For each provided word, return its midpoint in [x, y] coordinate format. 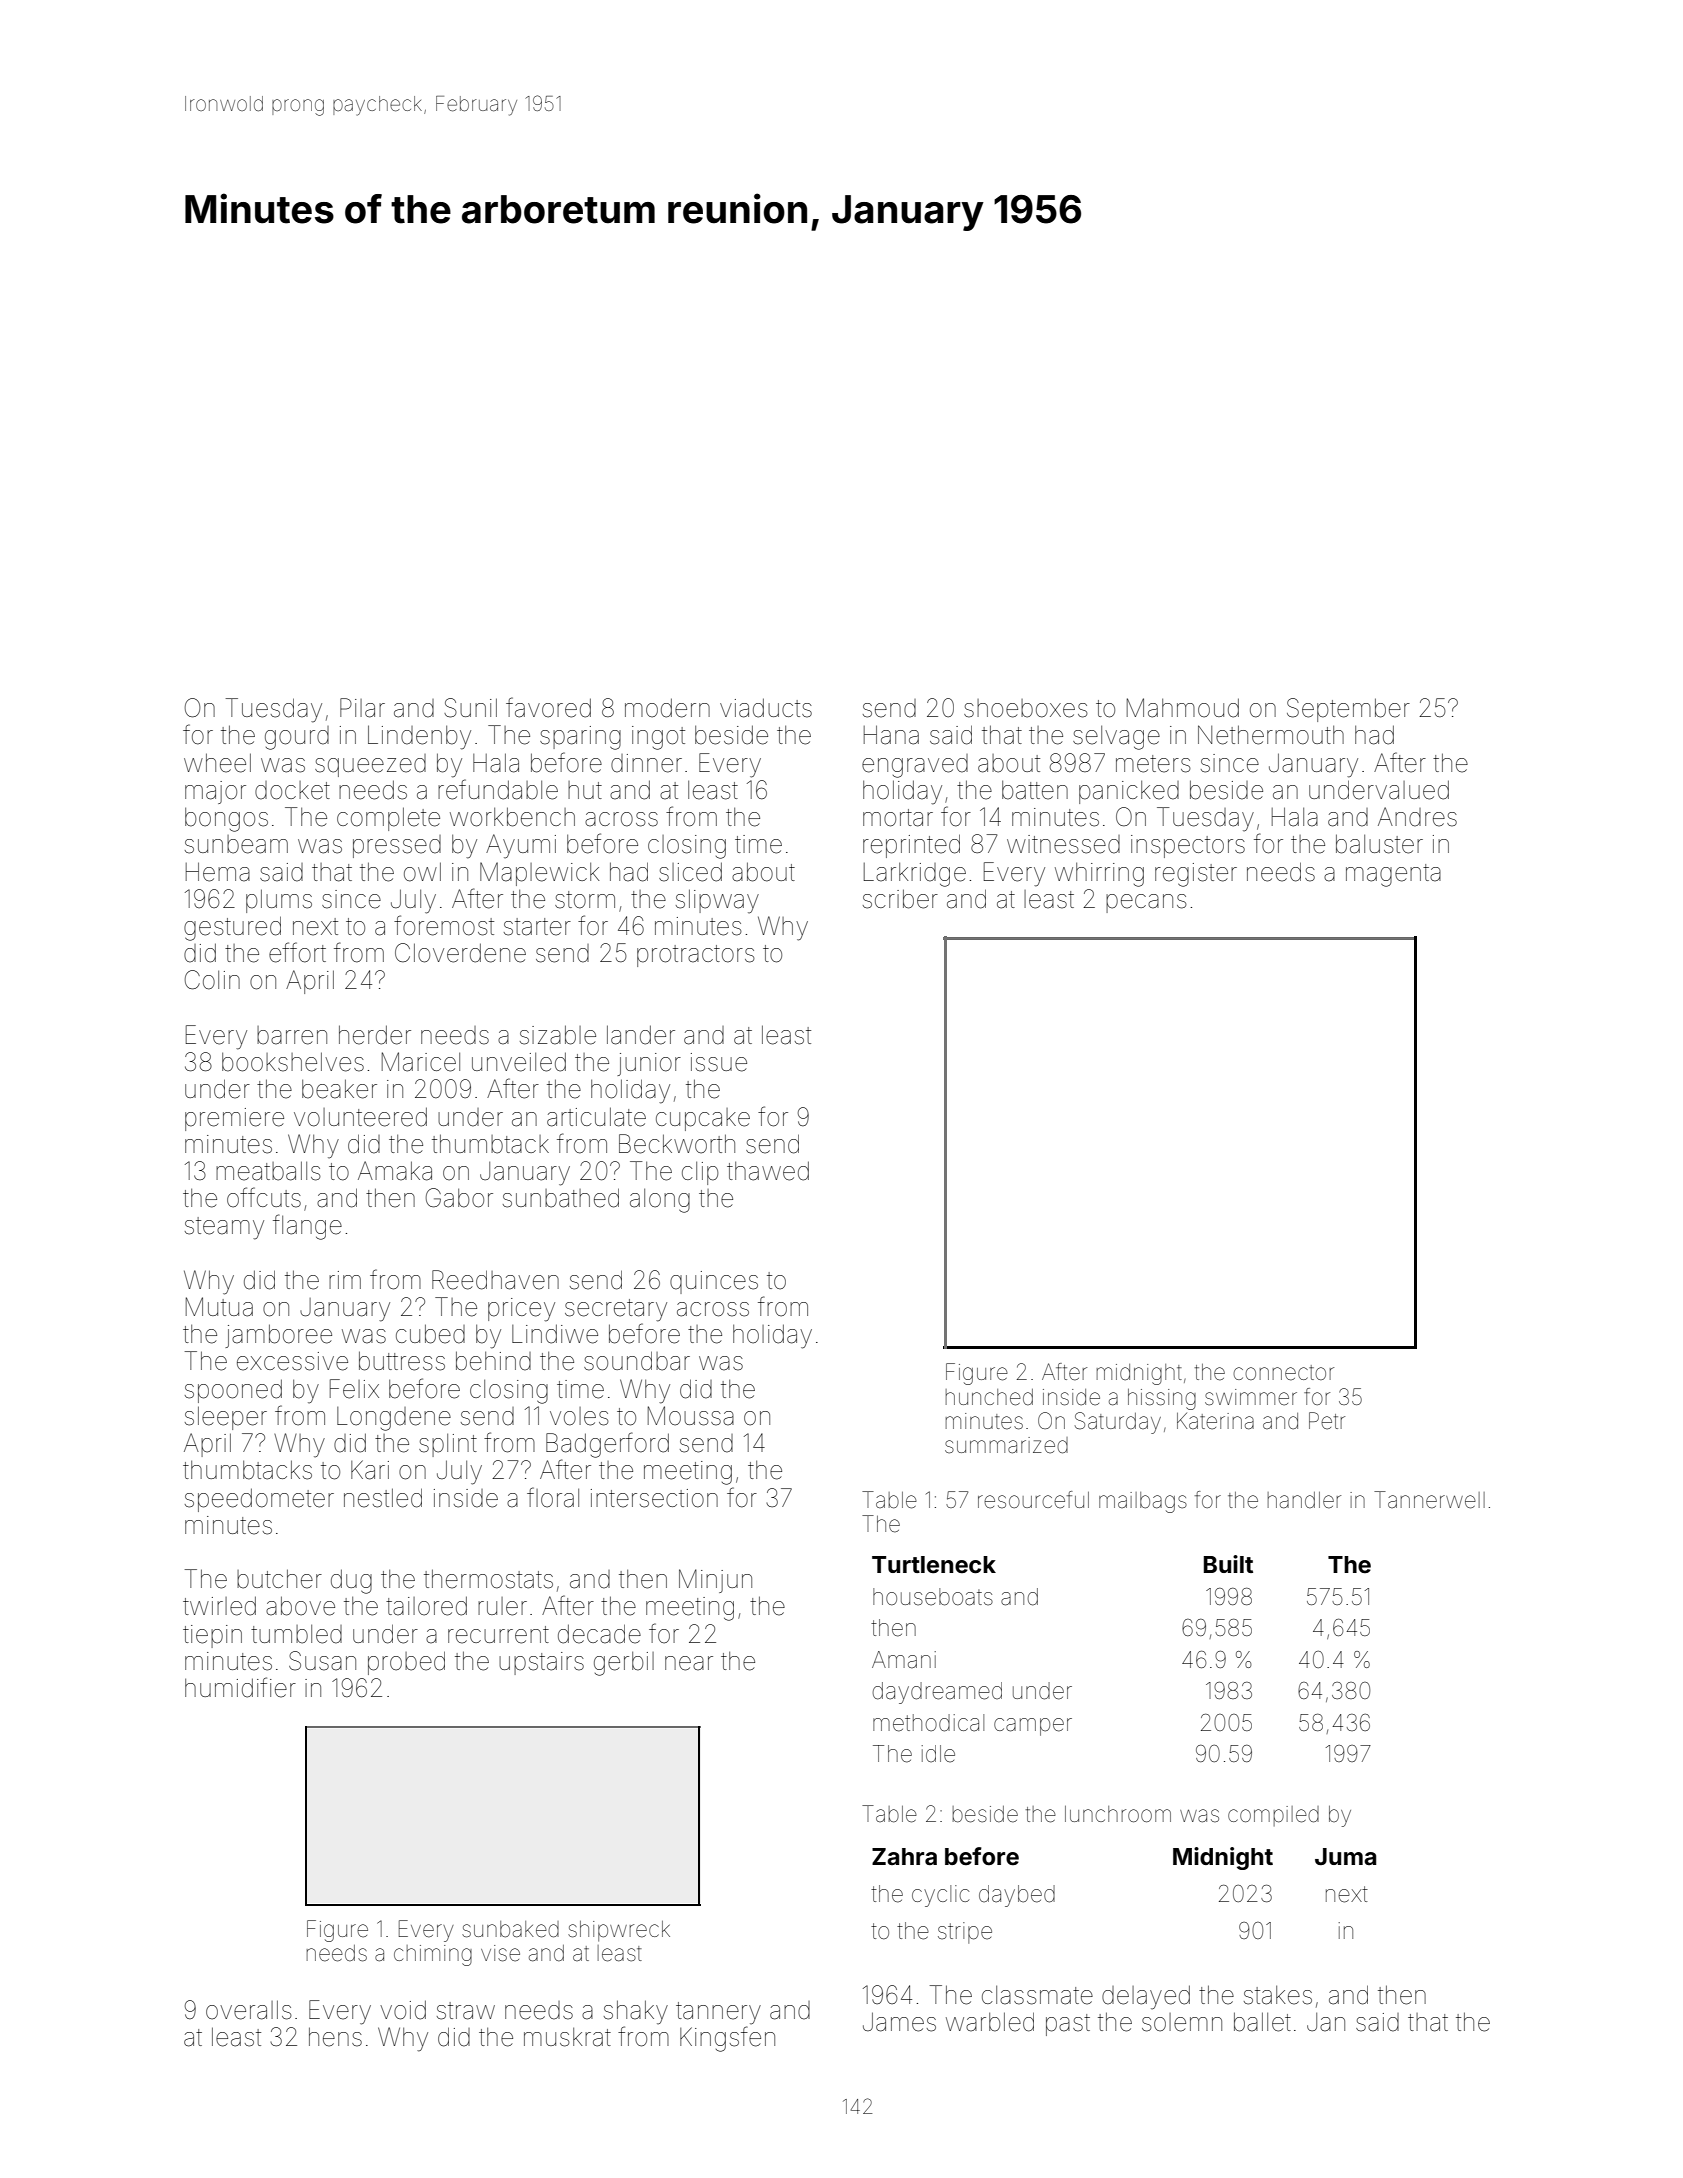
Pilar [362, 708]
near [689, 1663]
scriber [900, 899]
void [403, 2010]
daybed [1017, 1896]
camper [1033, 1727]
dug [351, 1581]
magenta [1393, 875]
